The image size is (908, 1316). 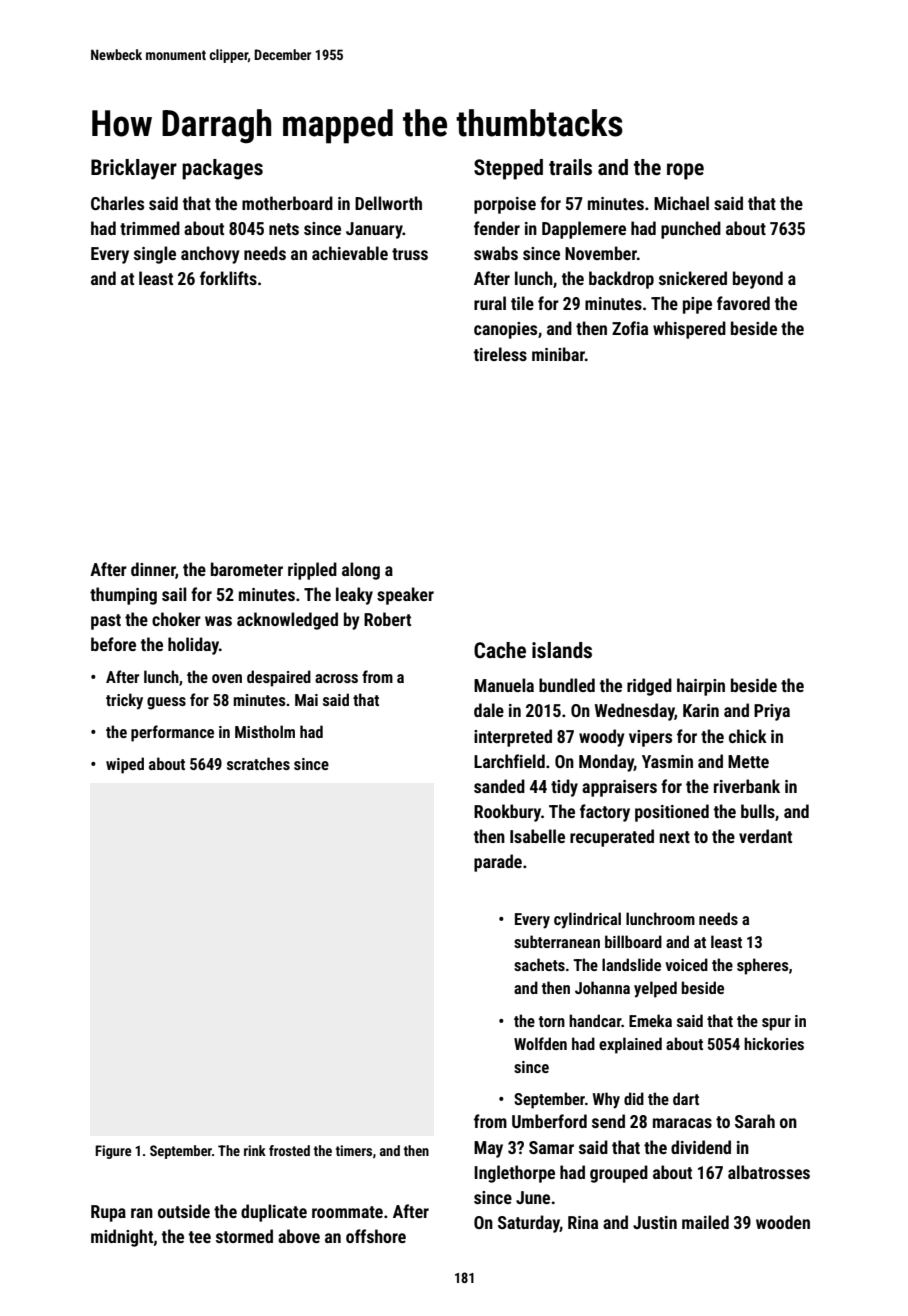 What do you see at coordinates (153, 569) in the image?
I see `dinner` at bounding box center [153, 569].
